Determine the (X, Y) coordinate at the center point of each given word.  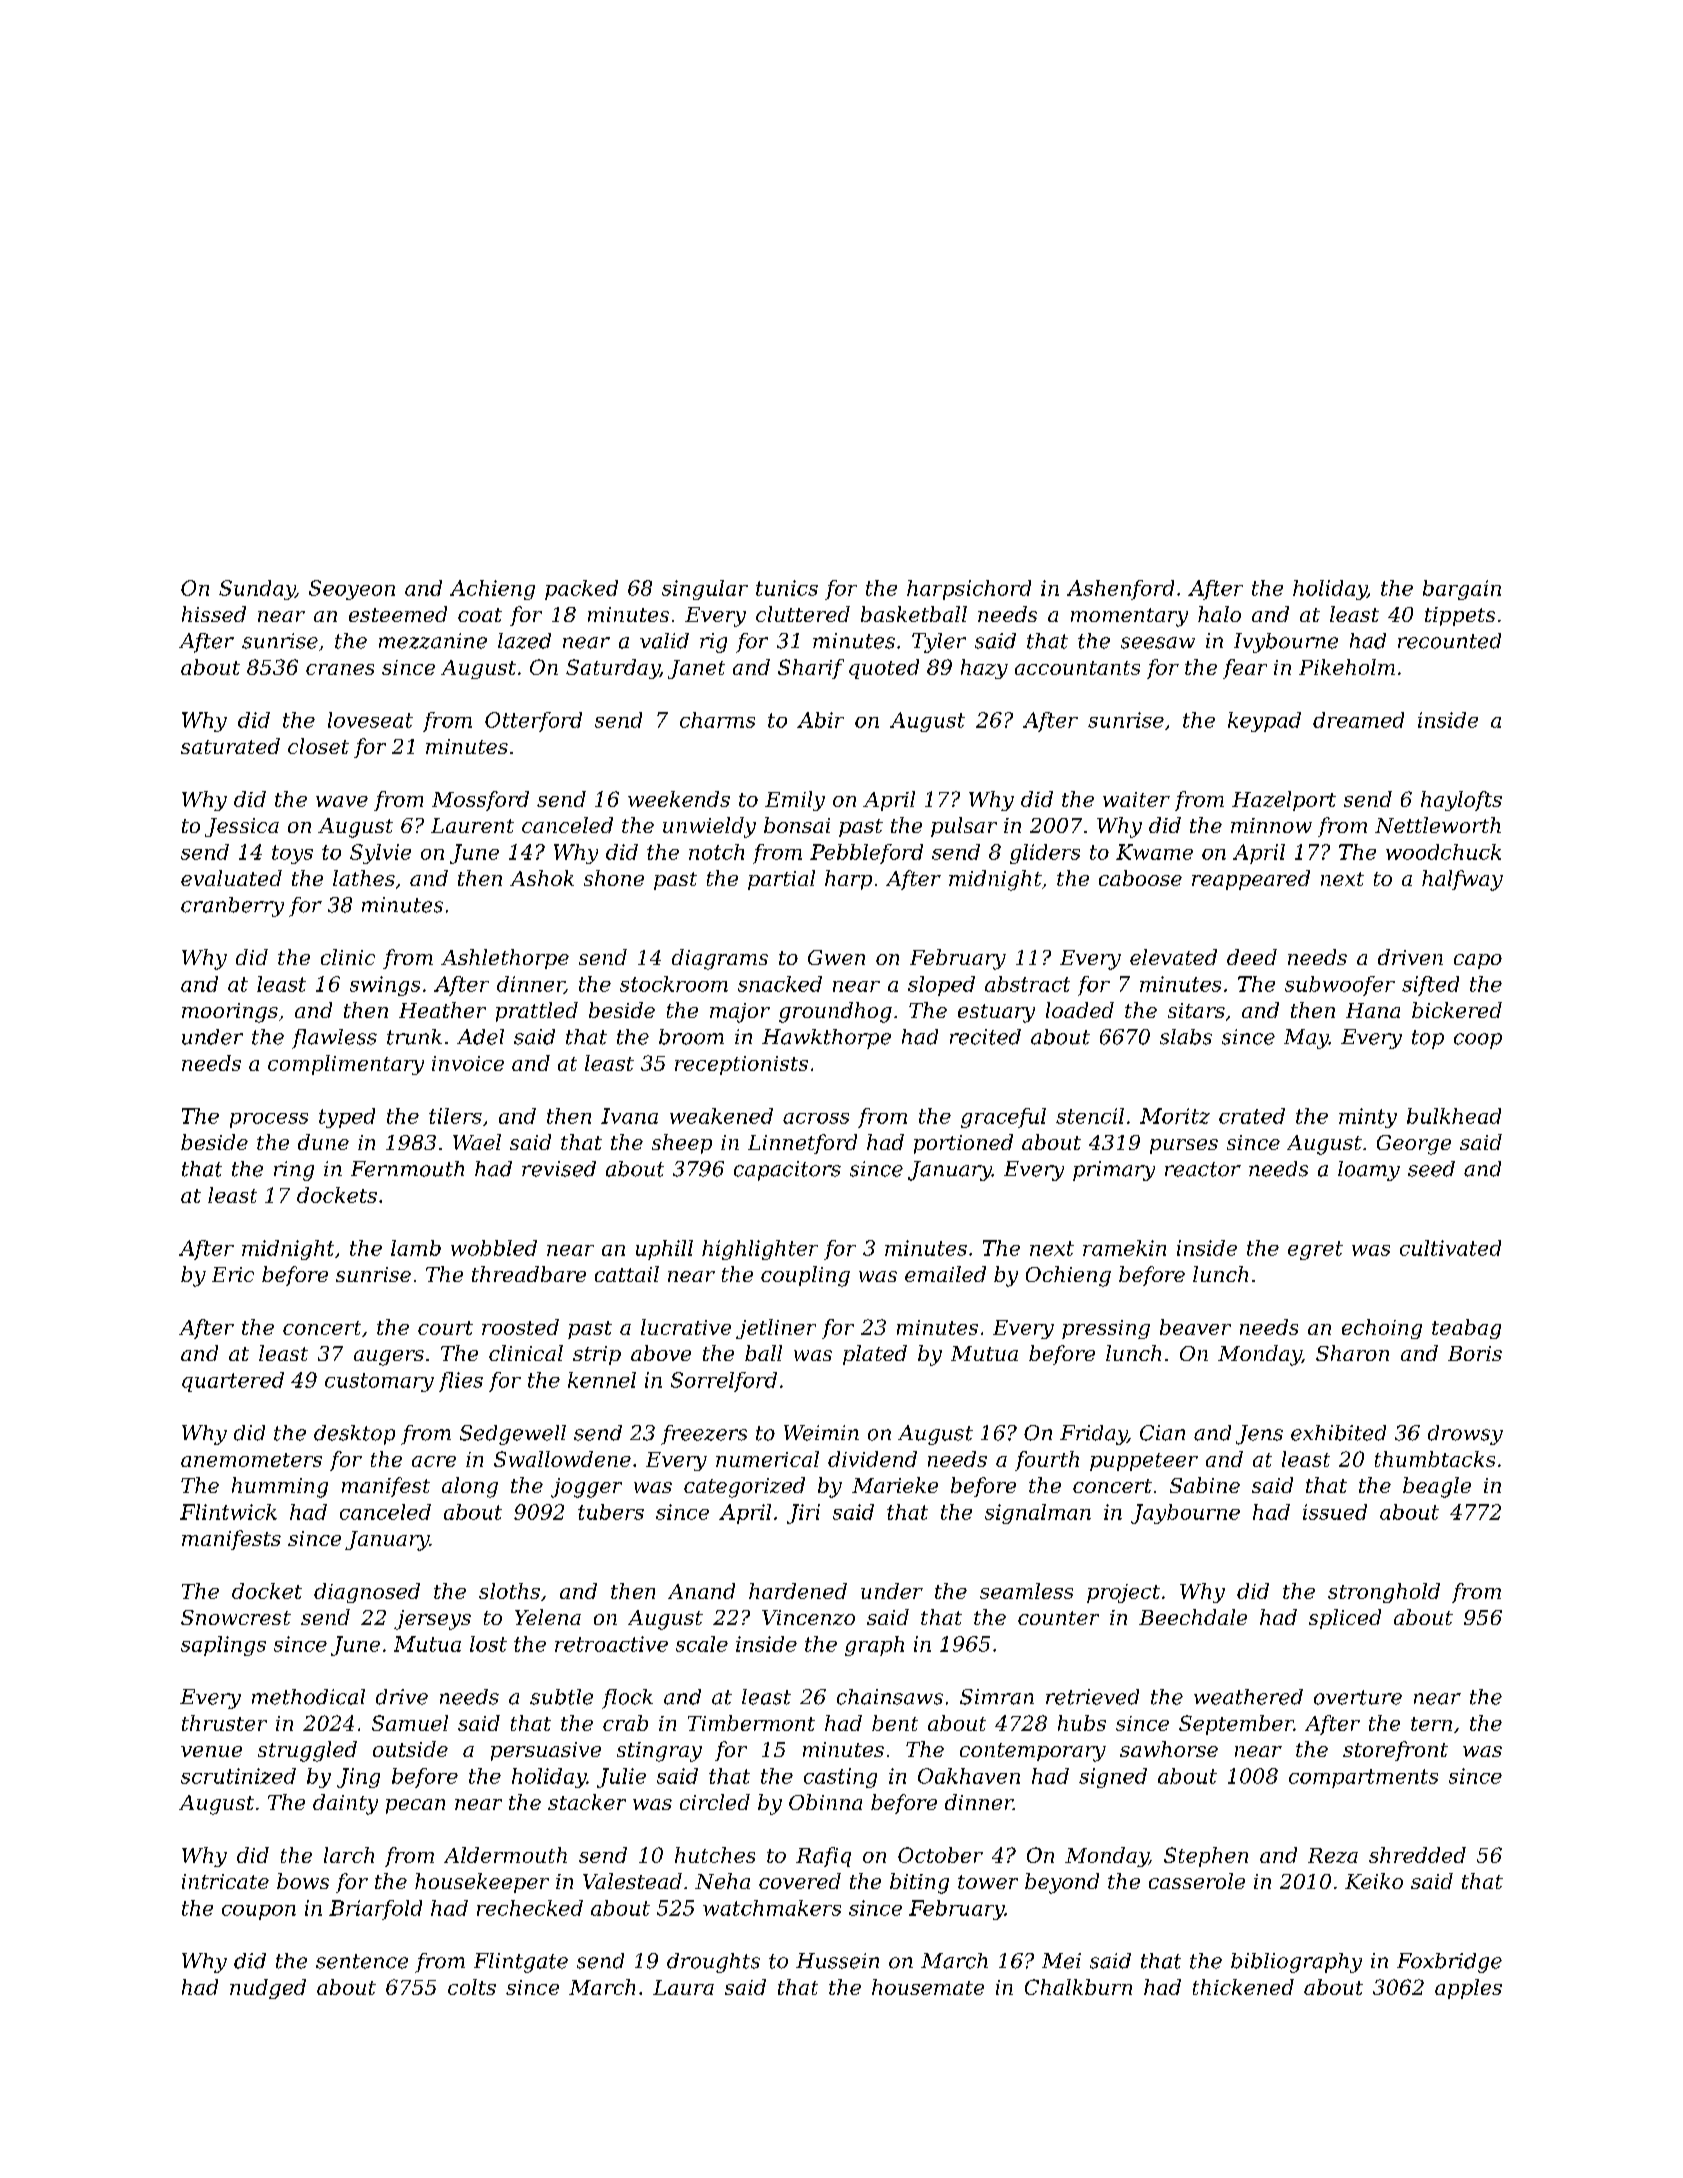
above (661, 1353)
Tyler (939, 643)
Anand (701, 1591)
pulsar (964, 827)
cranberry (232, 907)
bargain (1462, 590)
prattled (537, 1012)
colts (472, 1987)
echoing (1382, 1329)
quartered (233, 1382)
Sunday (257, 590)
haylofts (1461, 801)
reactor (1203, 1169)
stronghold (1384, 1593)
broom (691, 1037)
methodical (308, 1697)
